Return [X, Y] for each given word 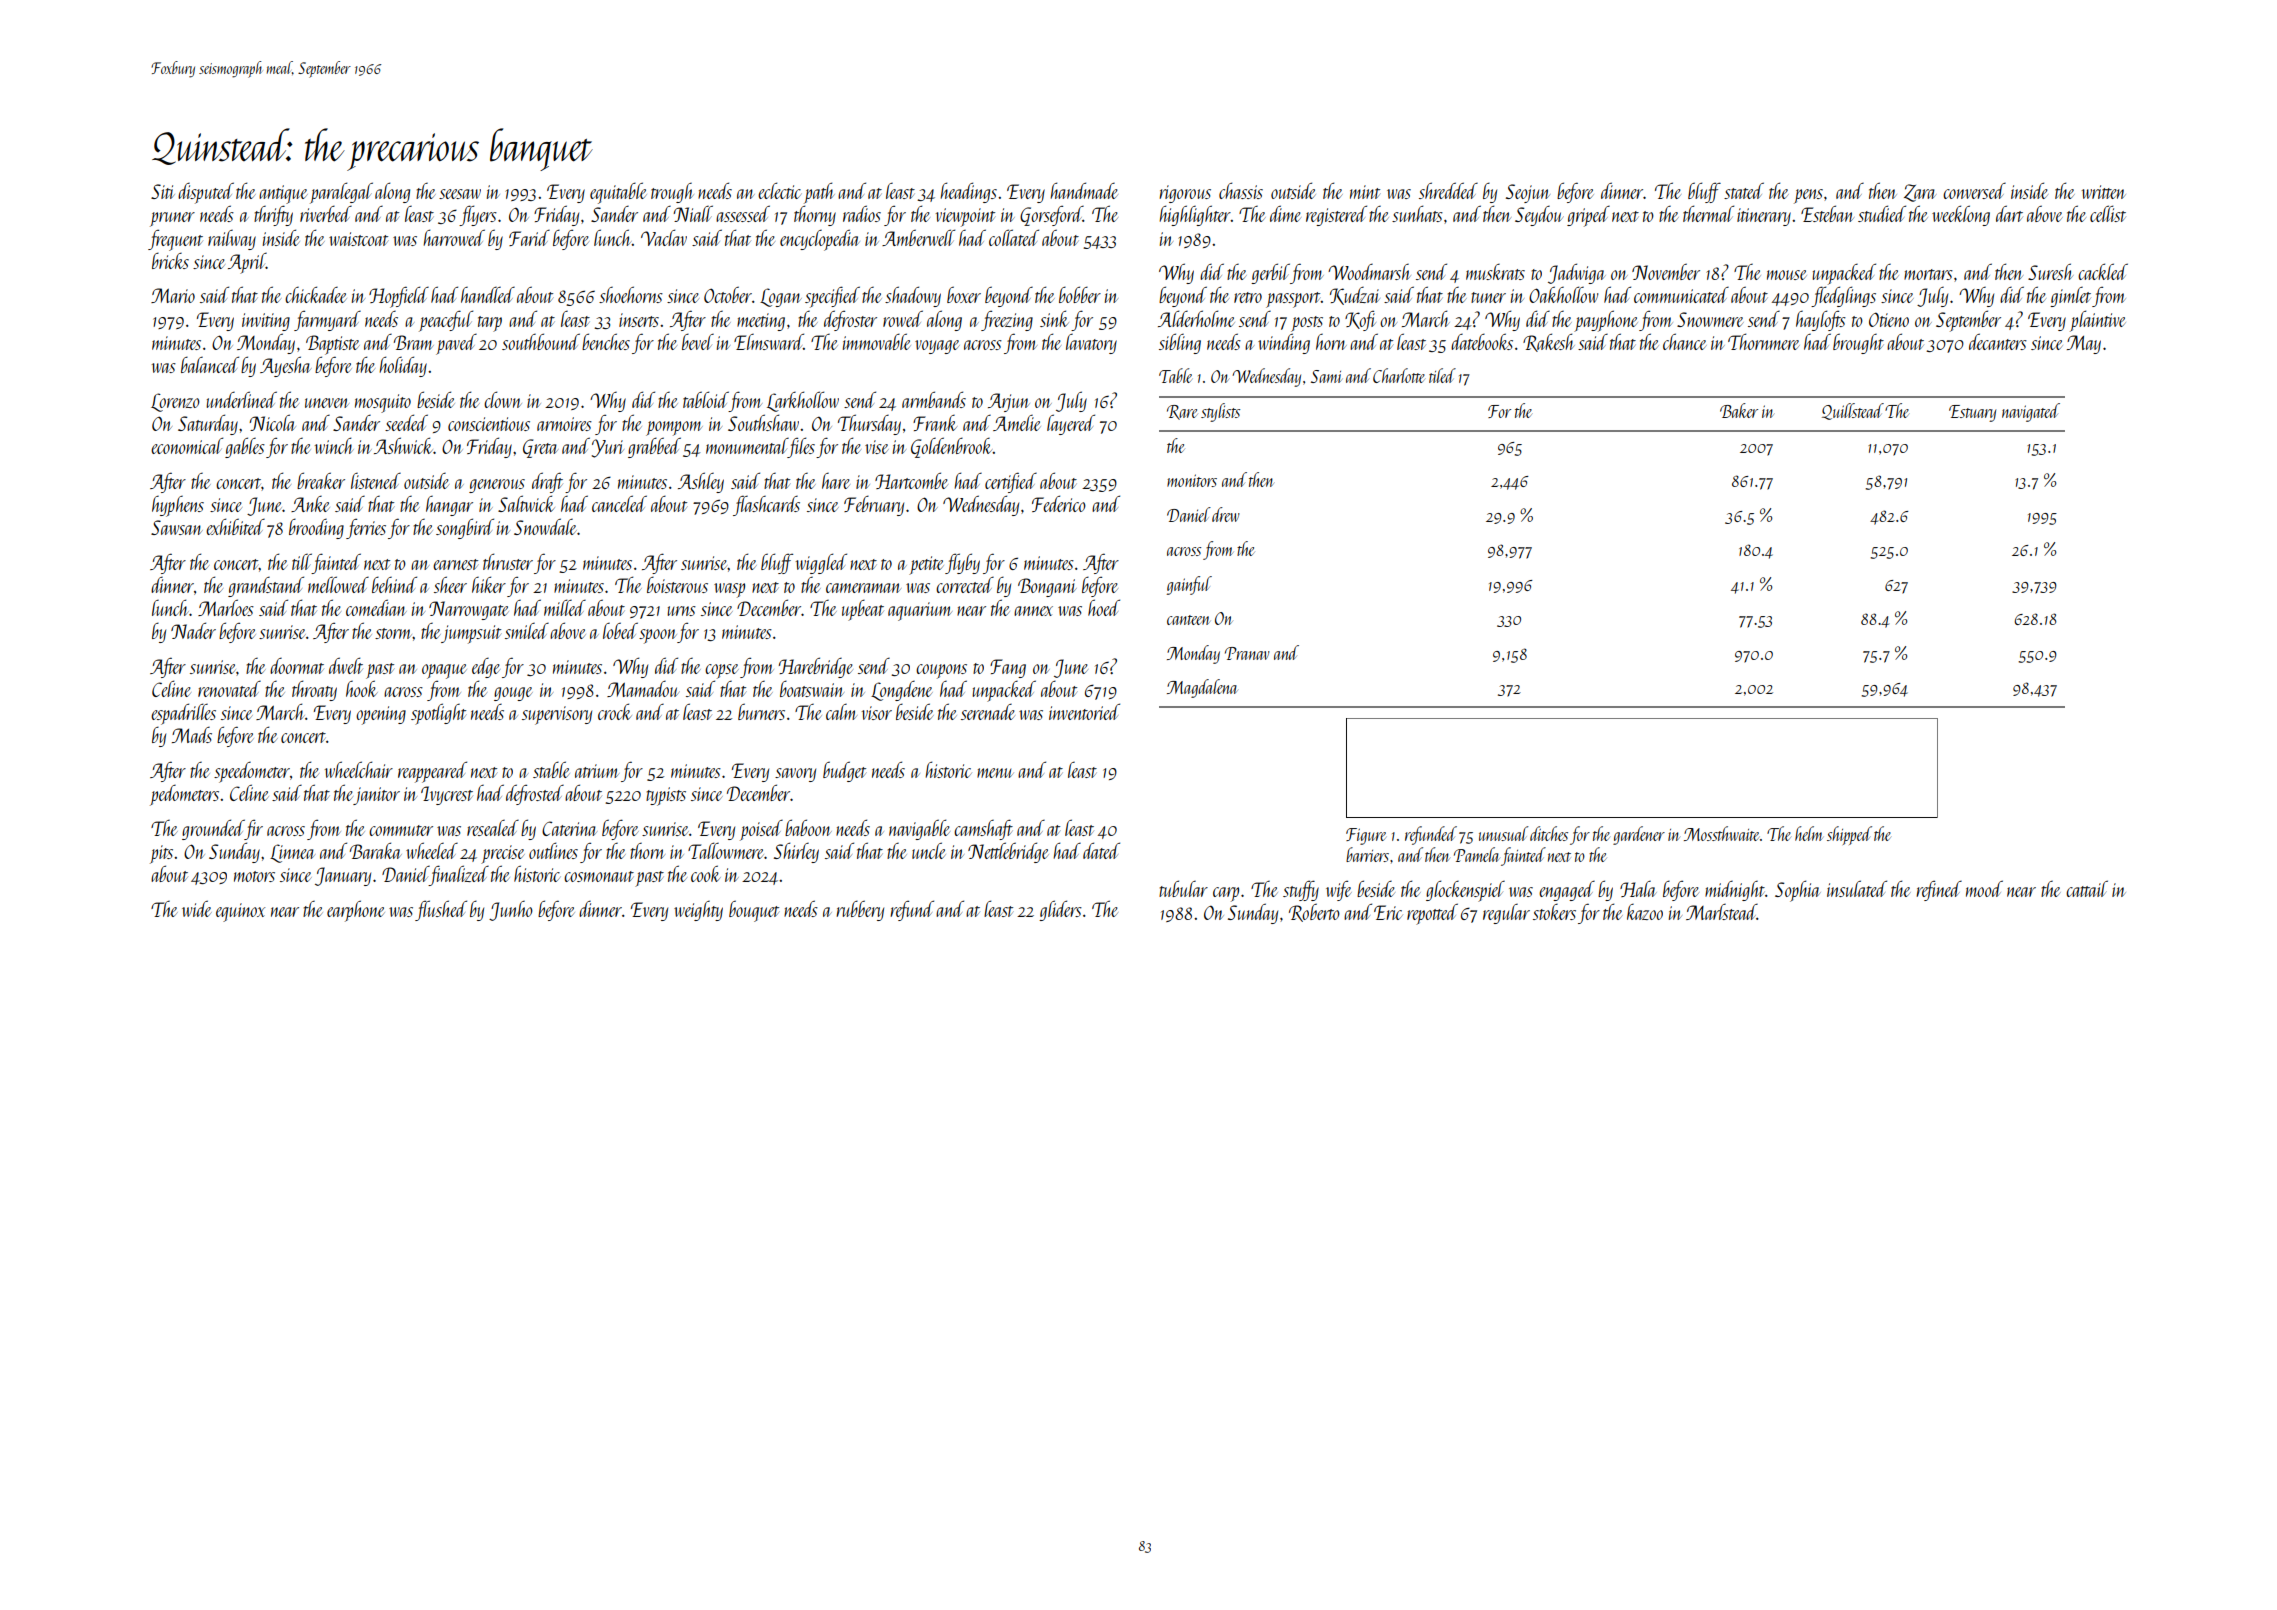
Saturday [208, 424]
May [2084, 344]
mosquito [383, 403]
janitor [377, 796]
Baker [1739, 410]
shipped [1849, 835]
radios [862, 213]
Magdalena [1202, 688]
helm [1809, 833]
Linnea [292, 853]
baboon [808, 827]
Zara [1920, 193]
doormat [297, 666]
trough [672, 193]
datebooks [1482, 341]
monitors [1192, 480]
